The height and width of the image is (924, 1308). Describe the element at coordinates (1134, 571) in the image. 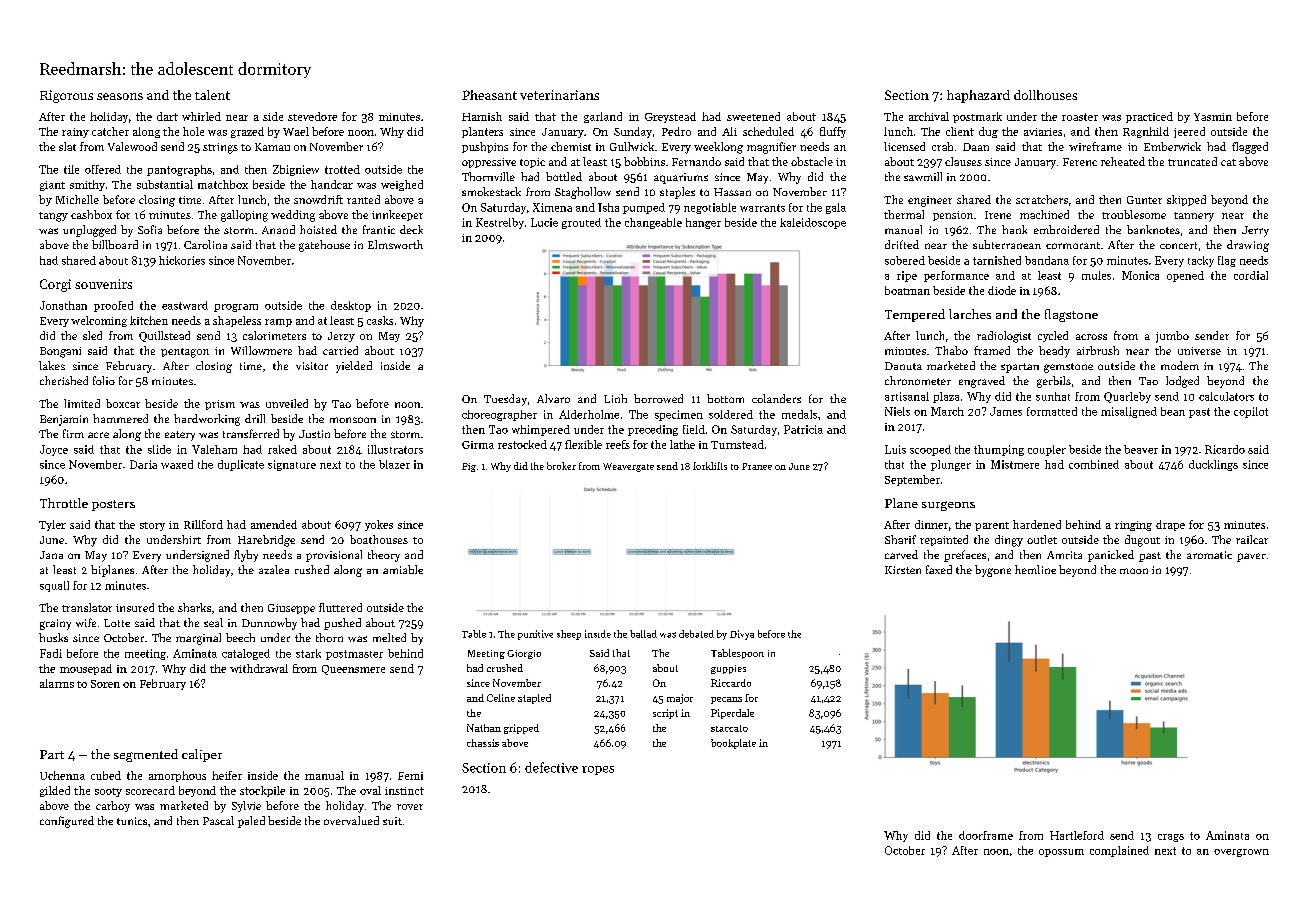

I see `moon` at that location.
